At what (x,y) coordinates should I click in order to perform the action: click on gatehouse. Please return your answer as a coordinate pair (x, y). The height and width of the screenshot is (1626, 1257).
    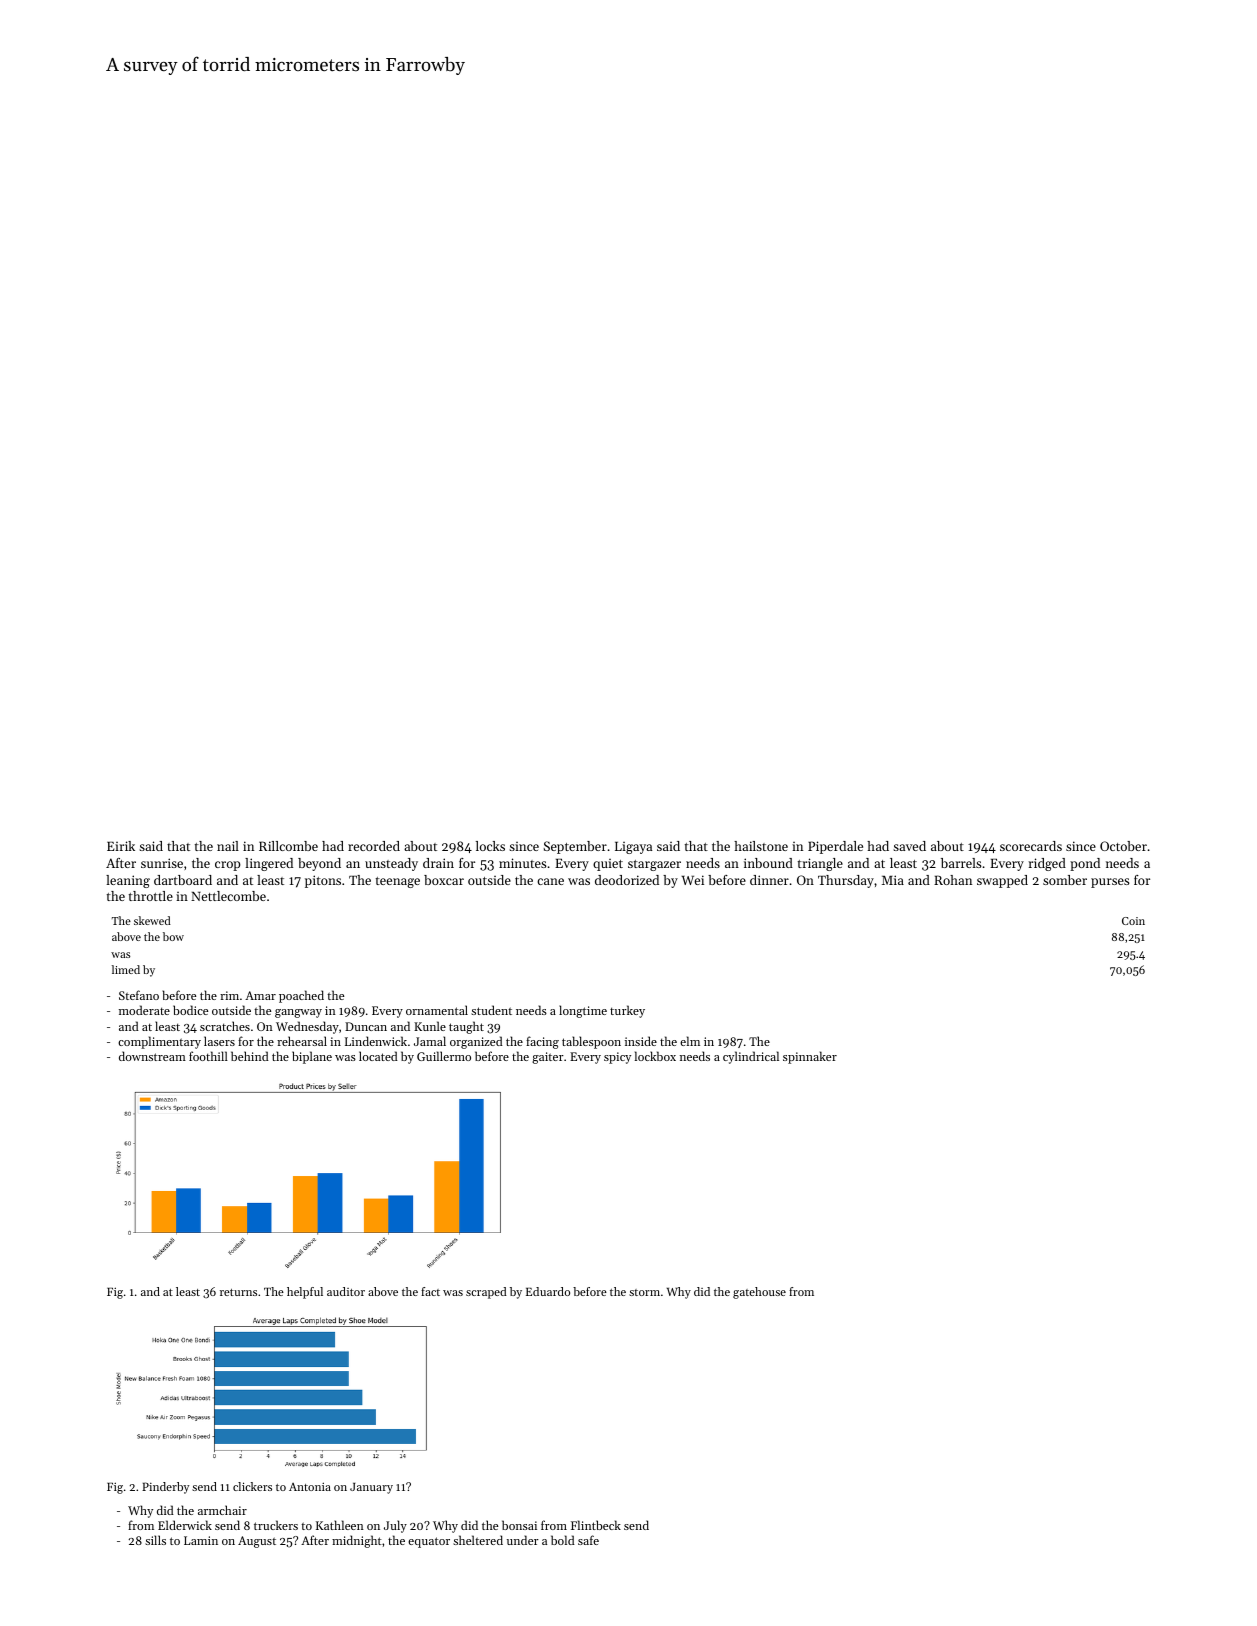
    Looking at the image, I should click on (759, 1293).
